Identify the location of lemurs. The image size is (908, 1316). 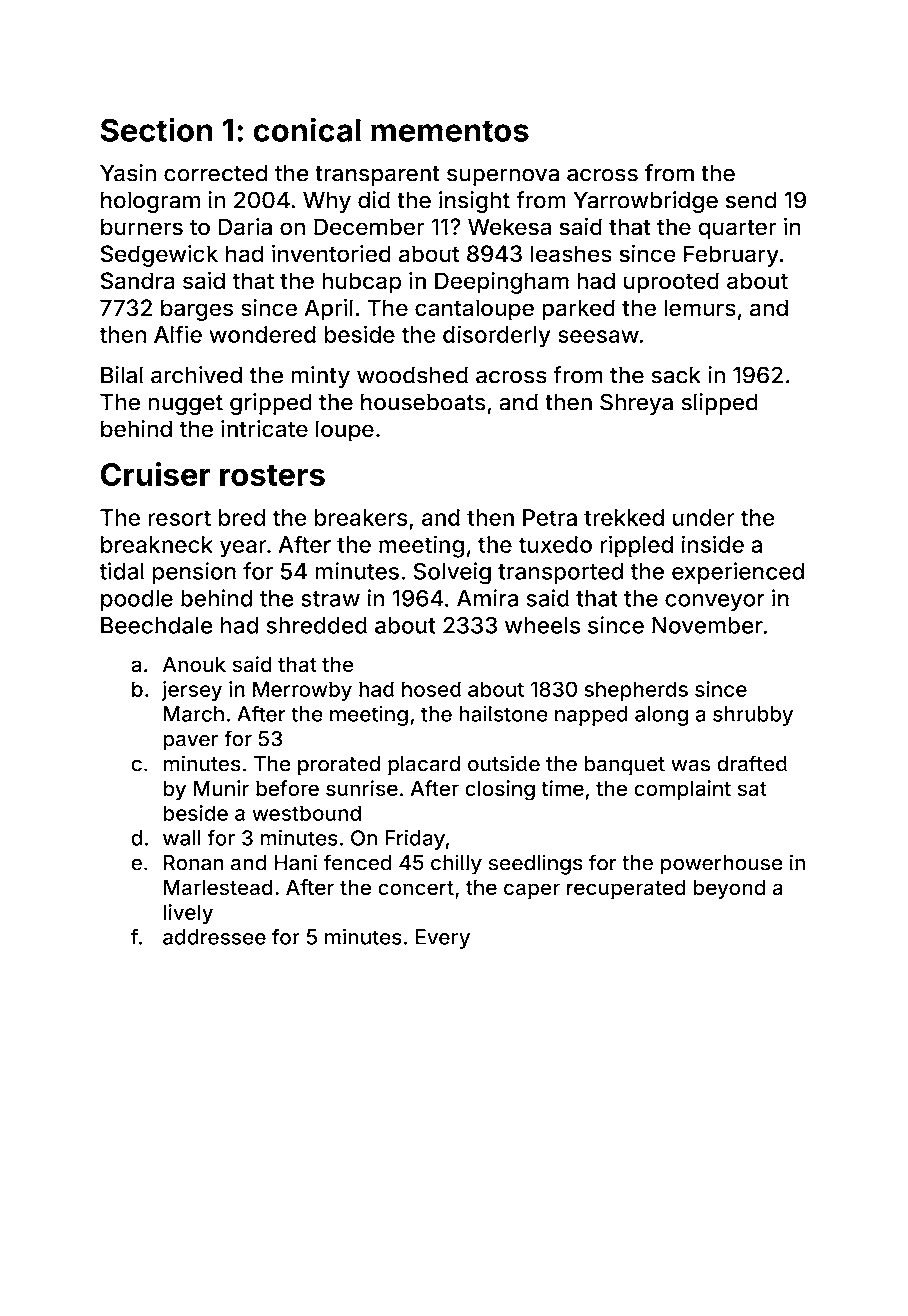
(700, 307).
